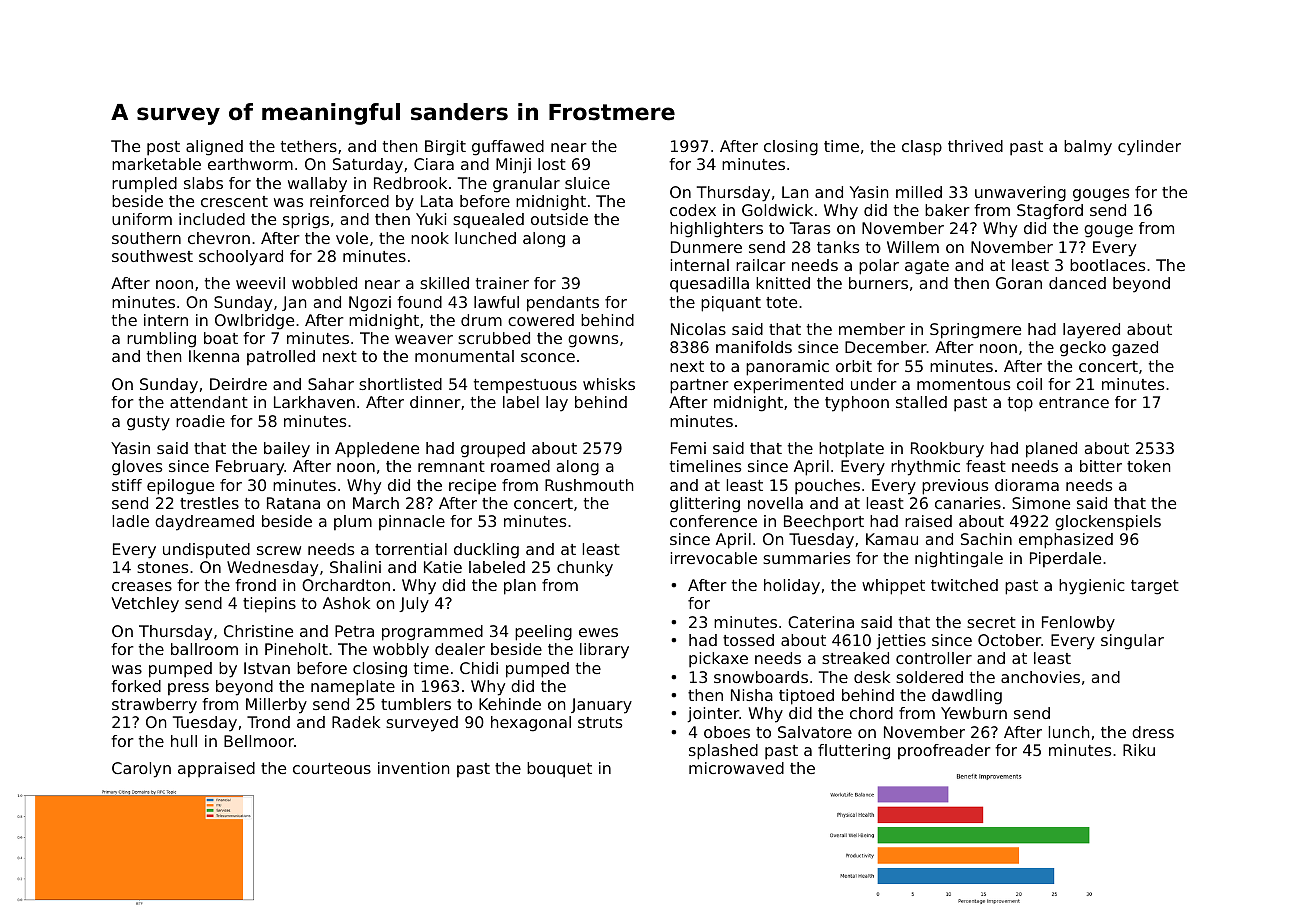  Describe the element at coordinates (346, 585) in the page. I see `Orchardton` at that location.
